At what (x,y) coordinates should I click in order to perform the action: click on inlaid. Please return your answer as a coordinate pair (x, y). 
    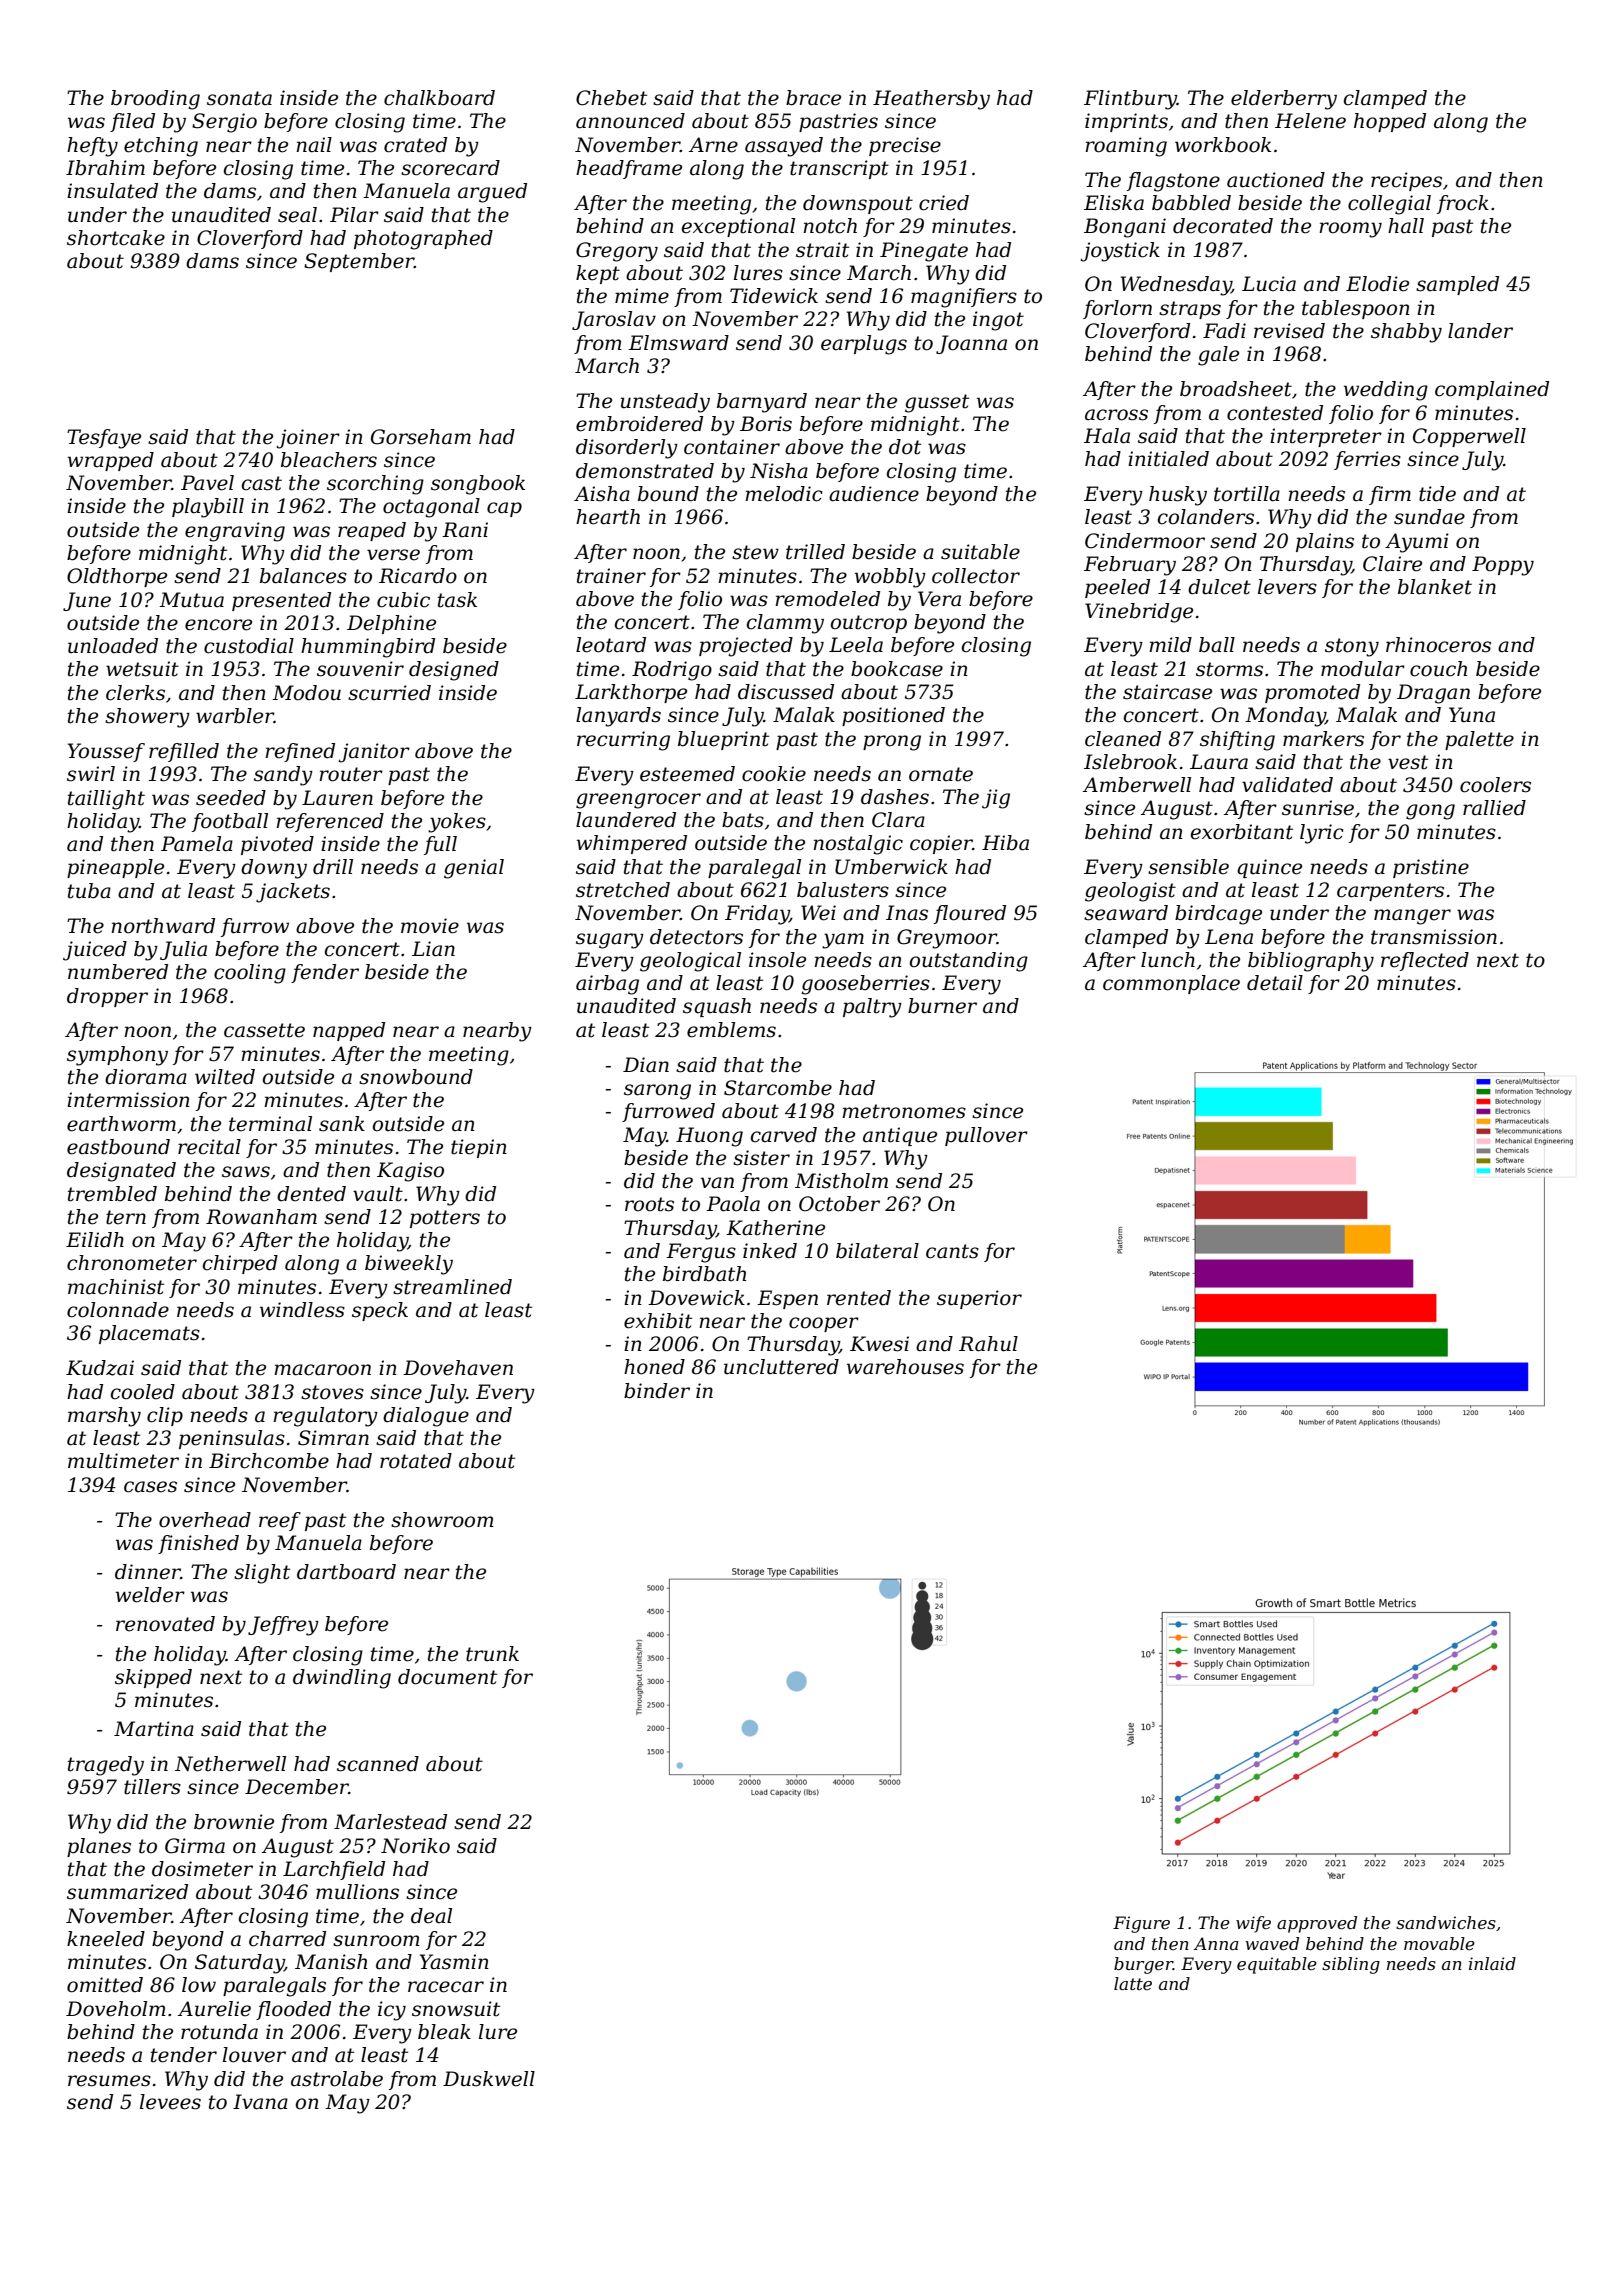
    Looking at the image, I should click on (1492, 1963).
